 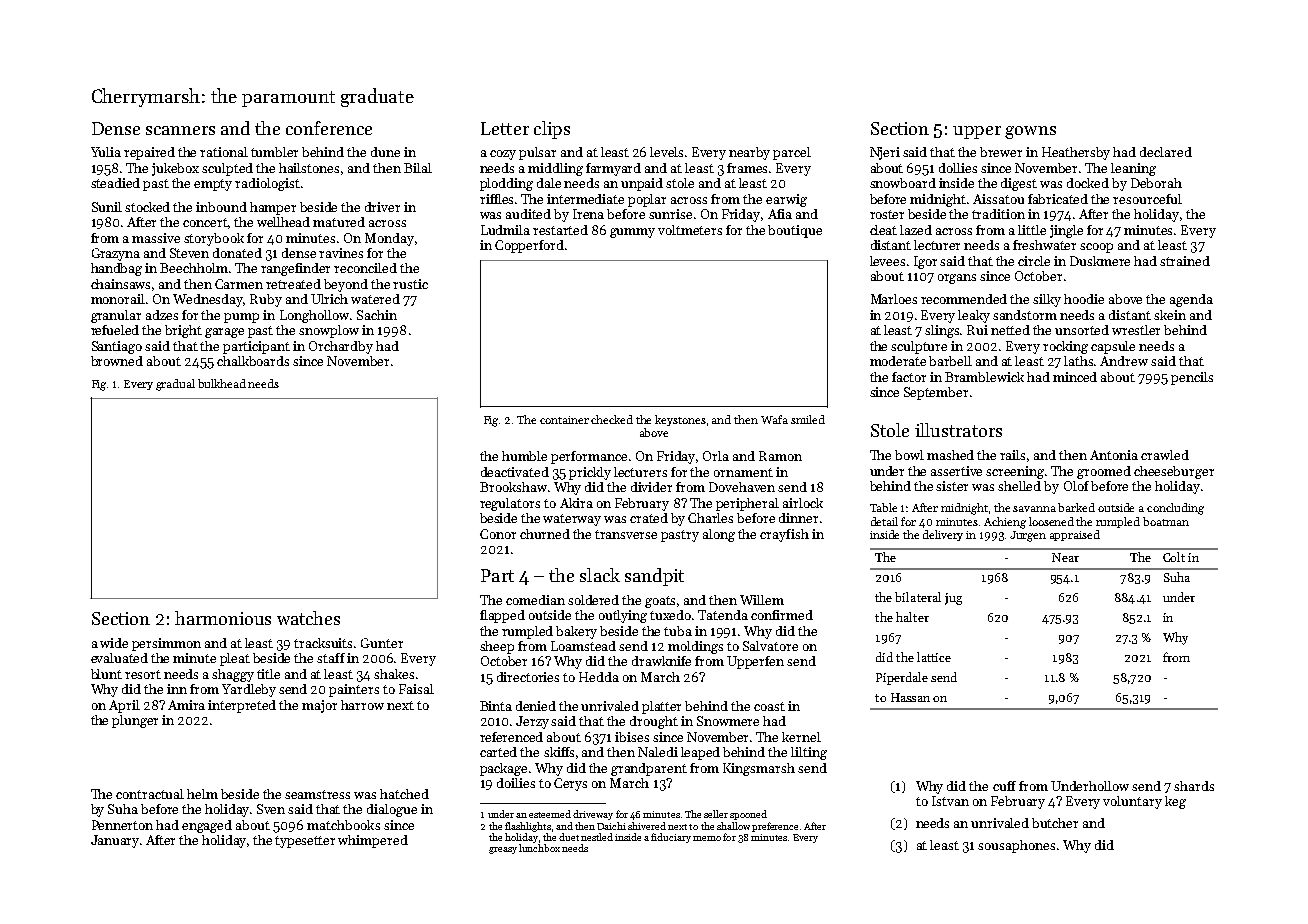 I want to click on harmonious, so click(x=223, y=618).
